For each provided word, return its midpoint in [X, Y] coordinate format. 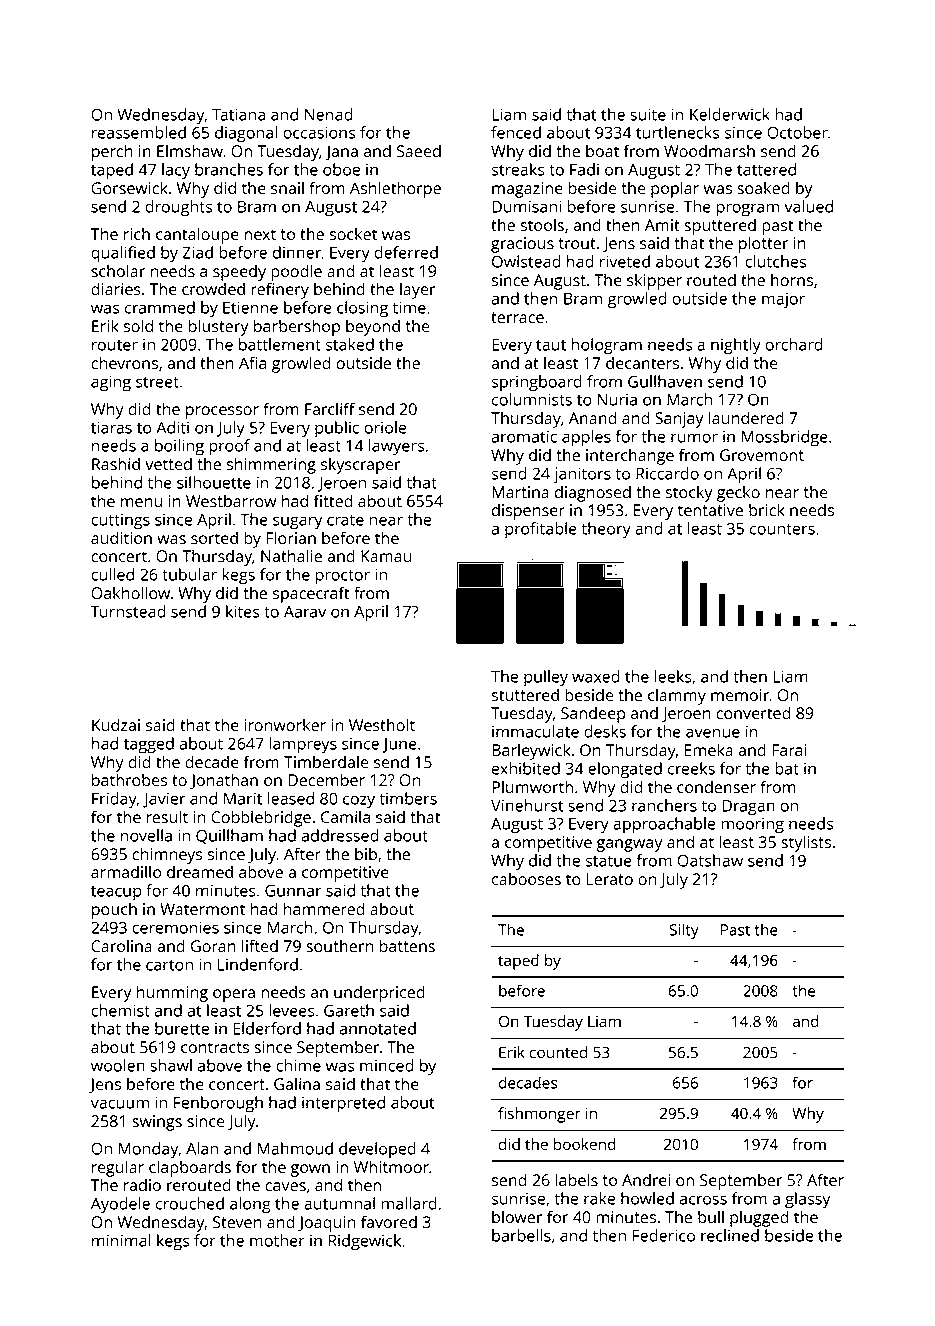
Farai [789, 750]
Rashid [116, 463]
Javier [164, 800]
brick [767, 509]
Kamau [386, 556]
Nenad [329, 114]
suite [648, 114]
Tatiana [239, 114]
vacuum [120, 1104]
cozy [359, 802]
